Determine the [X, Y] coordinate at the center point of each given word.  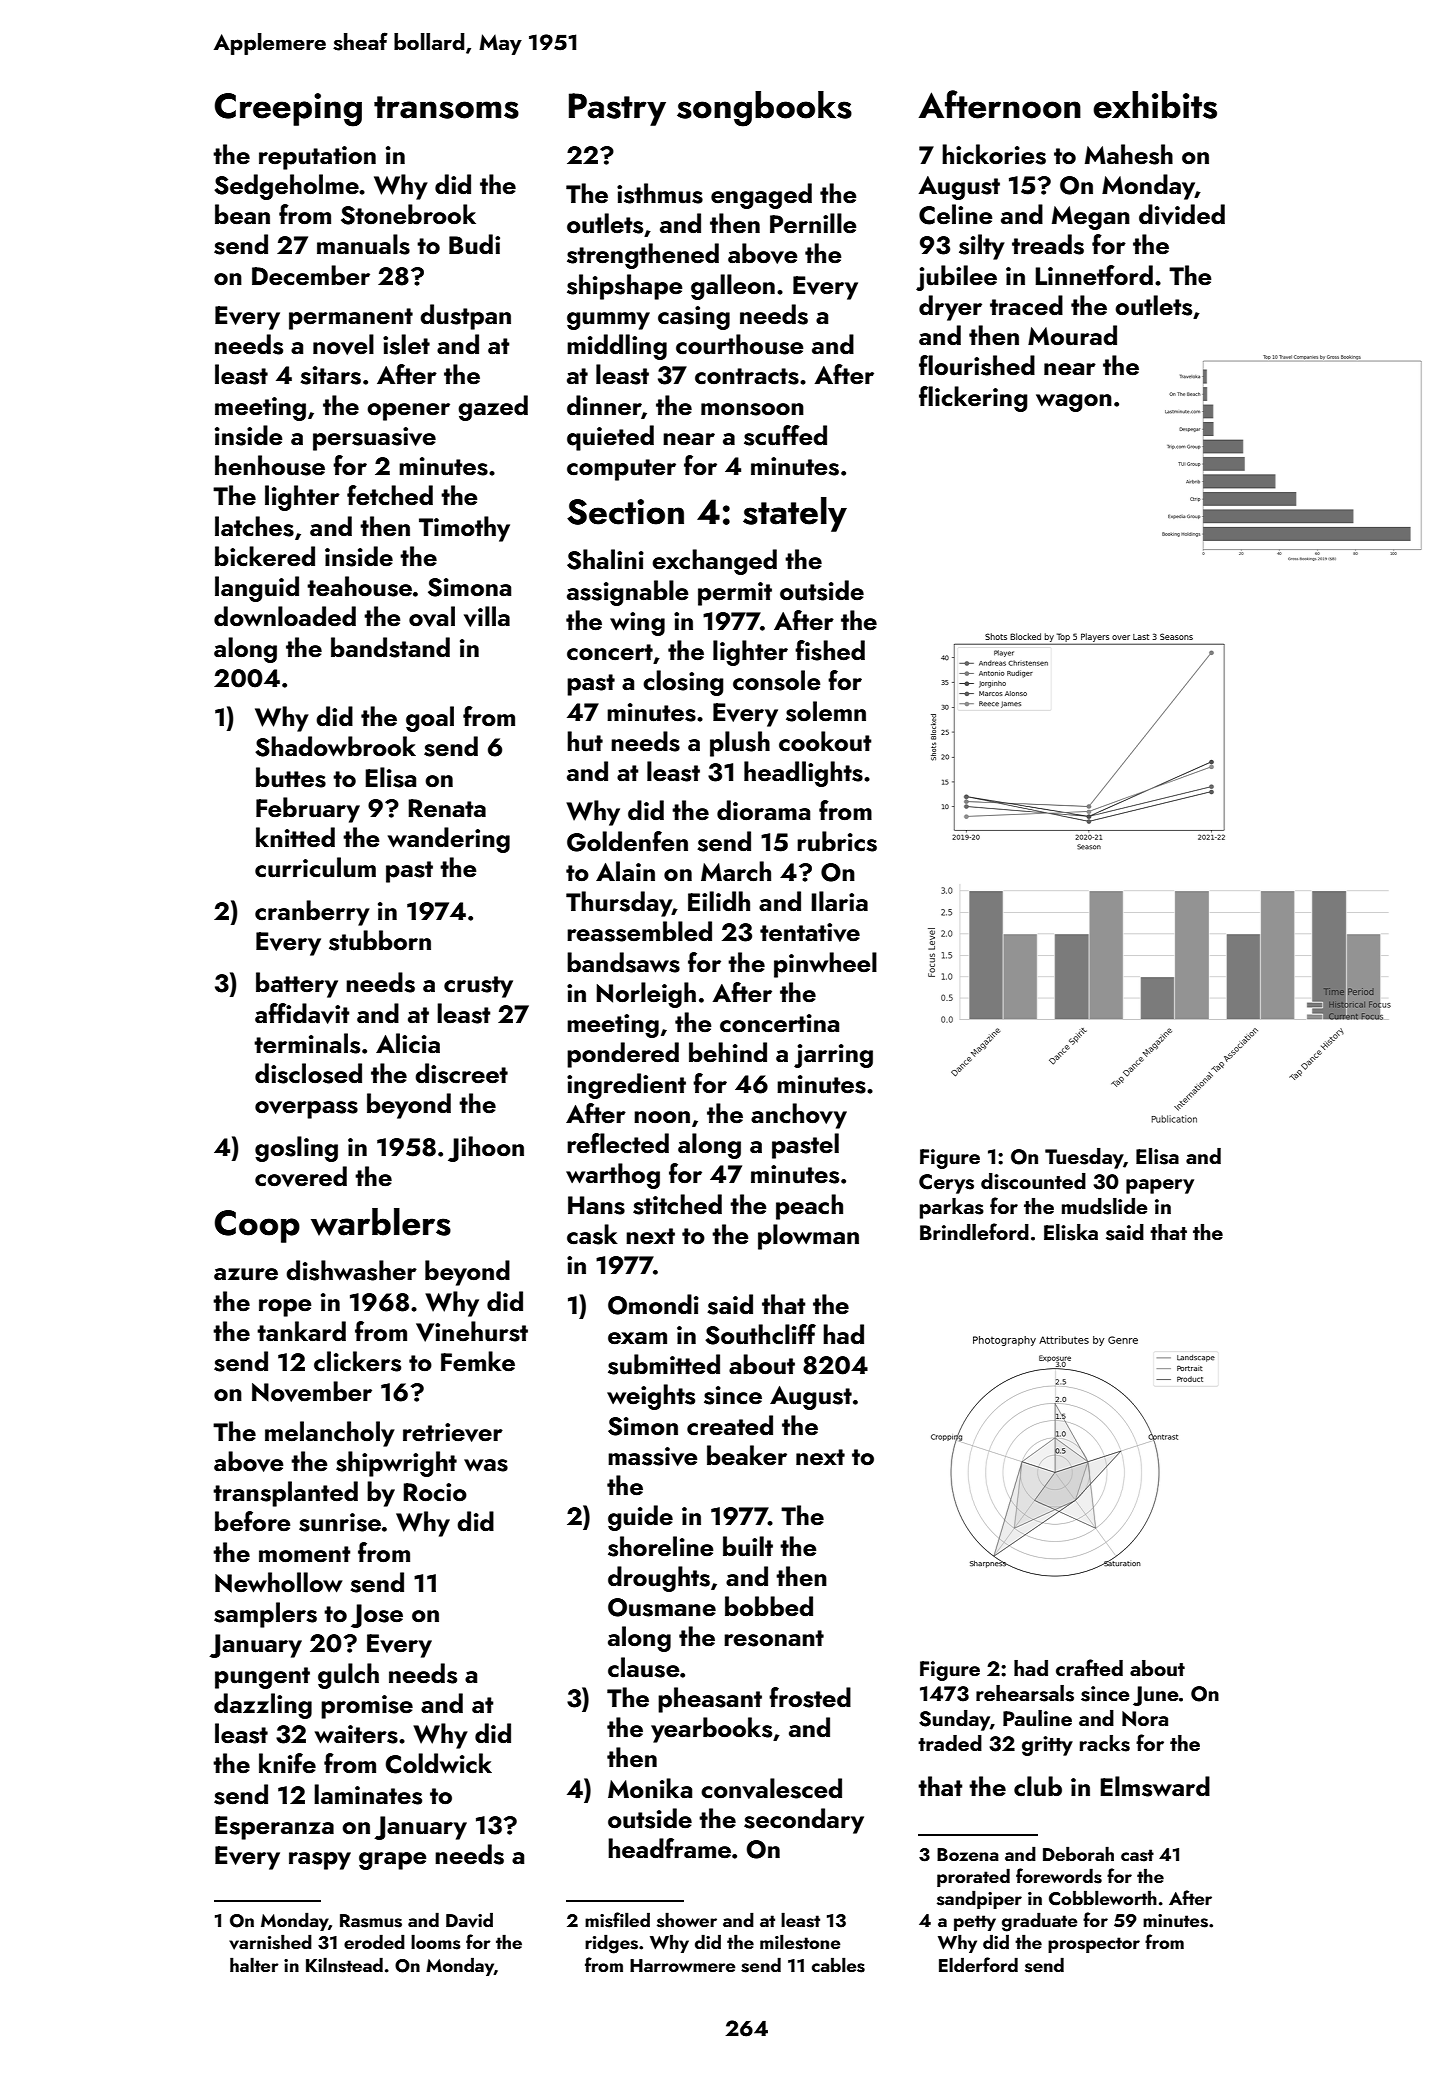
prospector [1094, 1945]
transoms [446, 107]
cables [838, 1965]
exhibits [1155, 105]
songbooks [764, 109]
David [469, 1920]
